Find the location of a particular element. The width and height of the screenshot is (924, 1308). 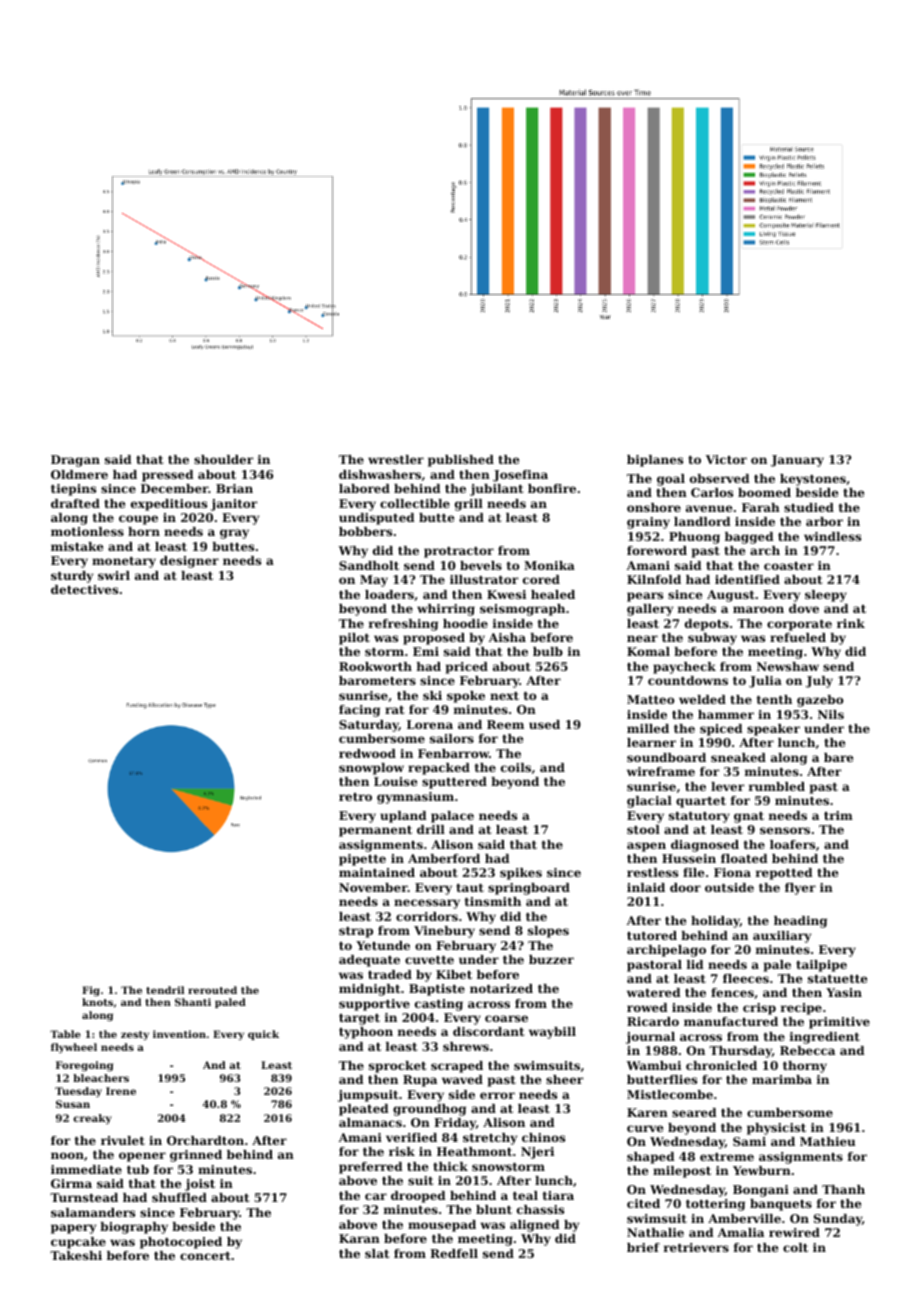

speaker is located at coordinates (773, 730).
